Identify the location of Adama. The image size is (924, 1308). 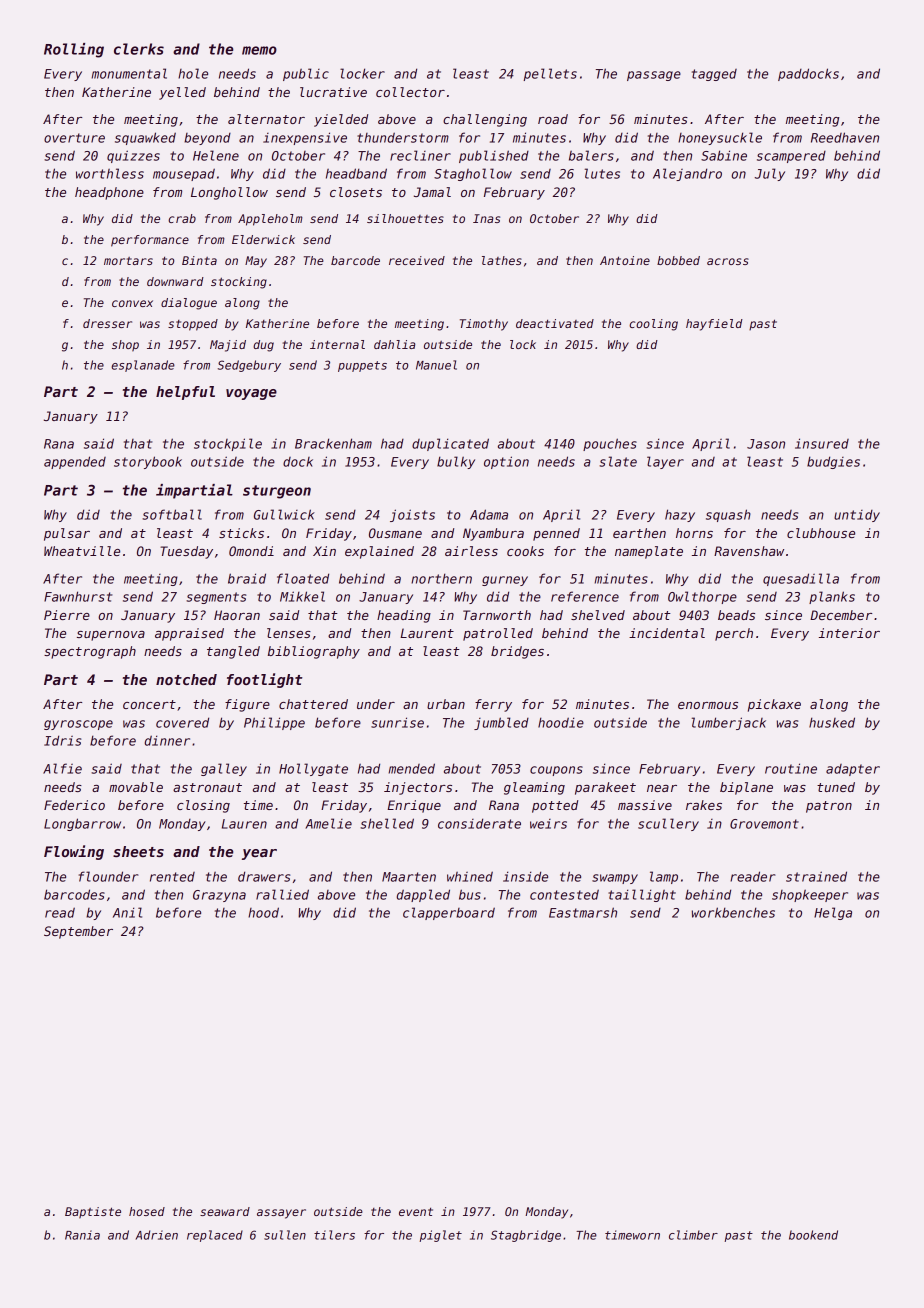
(489, 514).
